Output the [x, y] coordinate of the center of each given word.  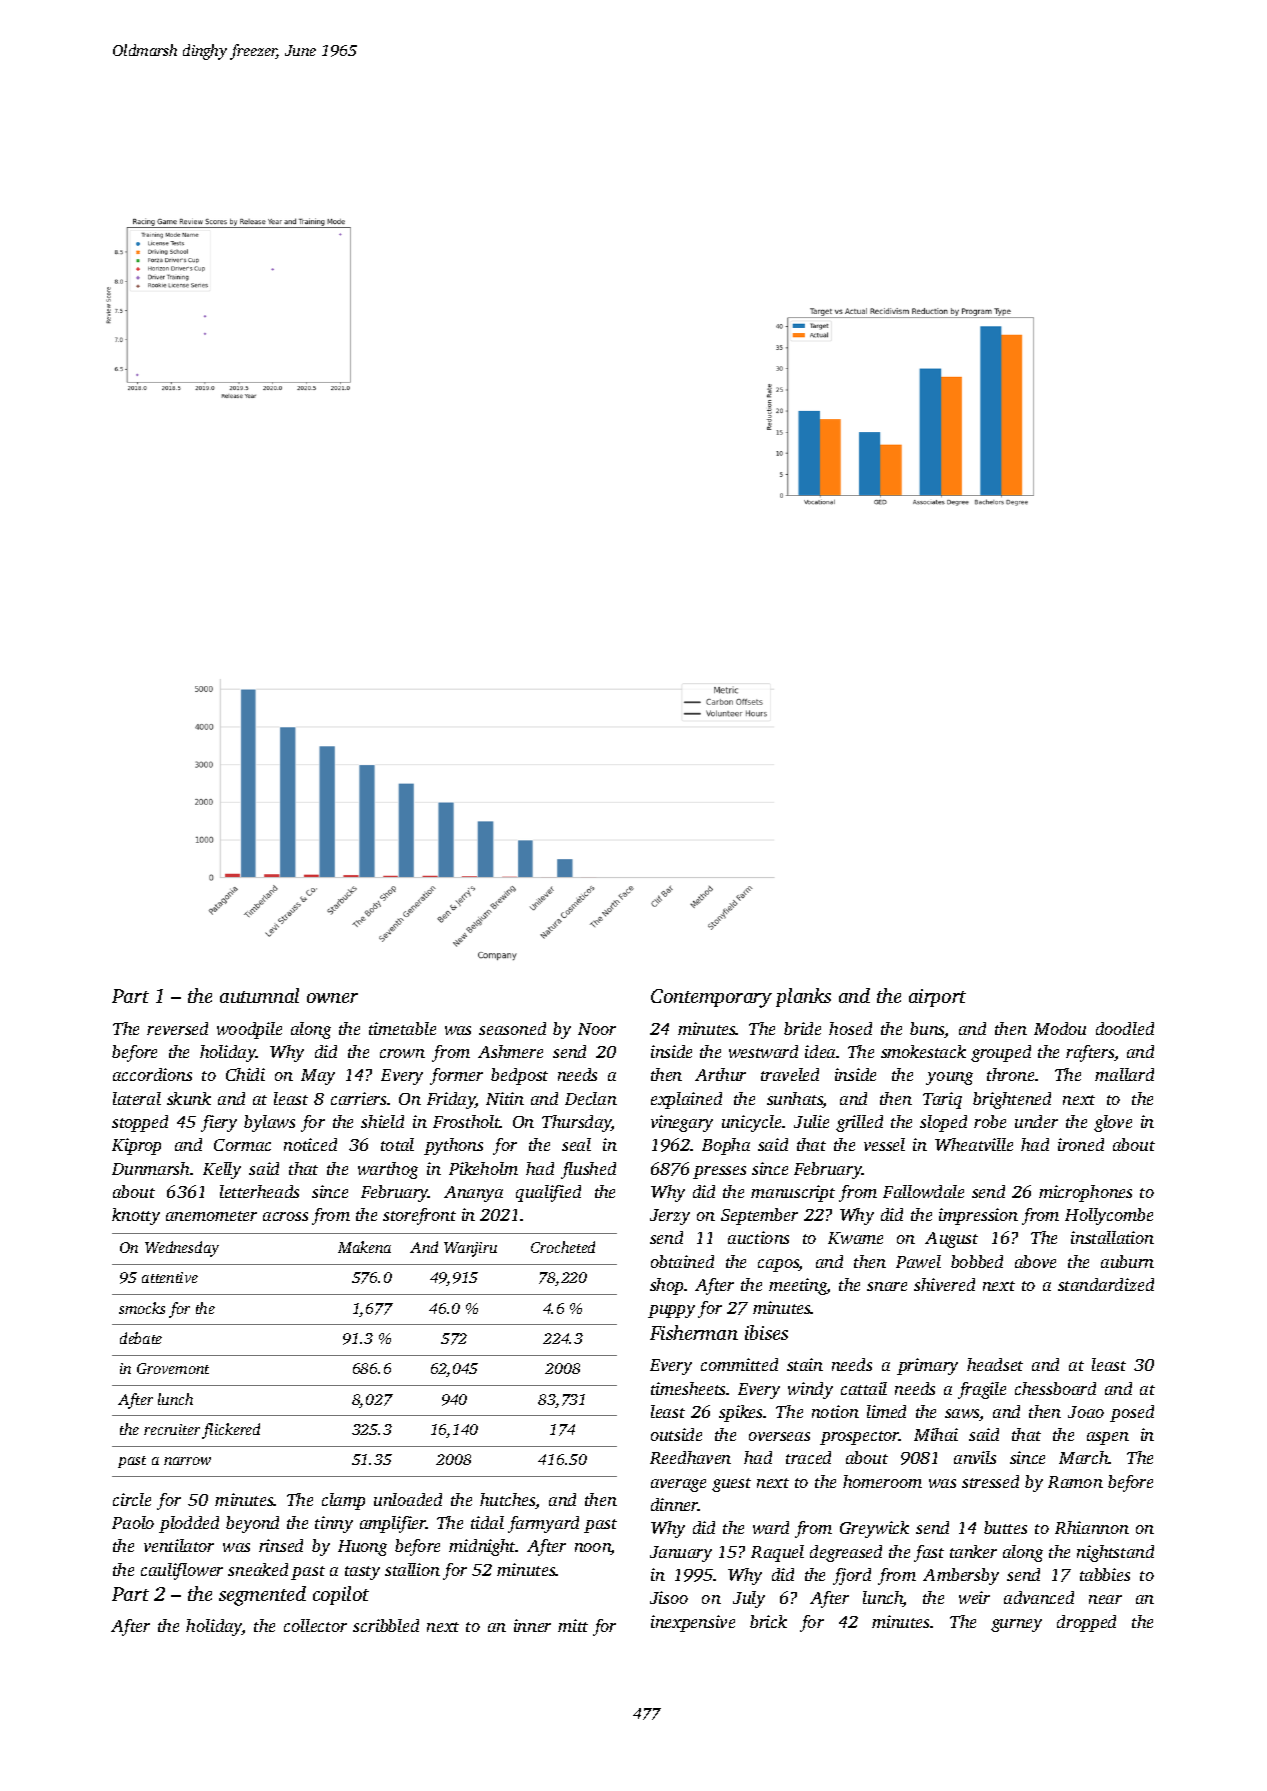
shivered [944, 1284]
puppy [671, 1311]
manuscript [793, 1193]
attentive [170, 1277]
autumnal [259, 995]
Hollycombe [1109, 1216]
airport [937, 998]
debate [141, 1338]
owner [332, 998]
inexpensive [693, 1623]
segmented [262, 1596]
